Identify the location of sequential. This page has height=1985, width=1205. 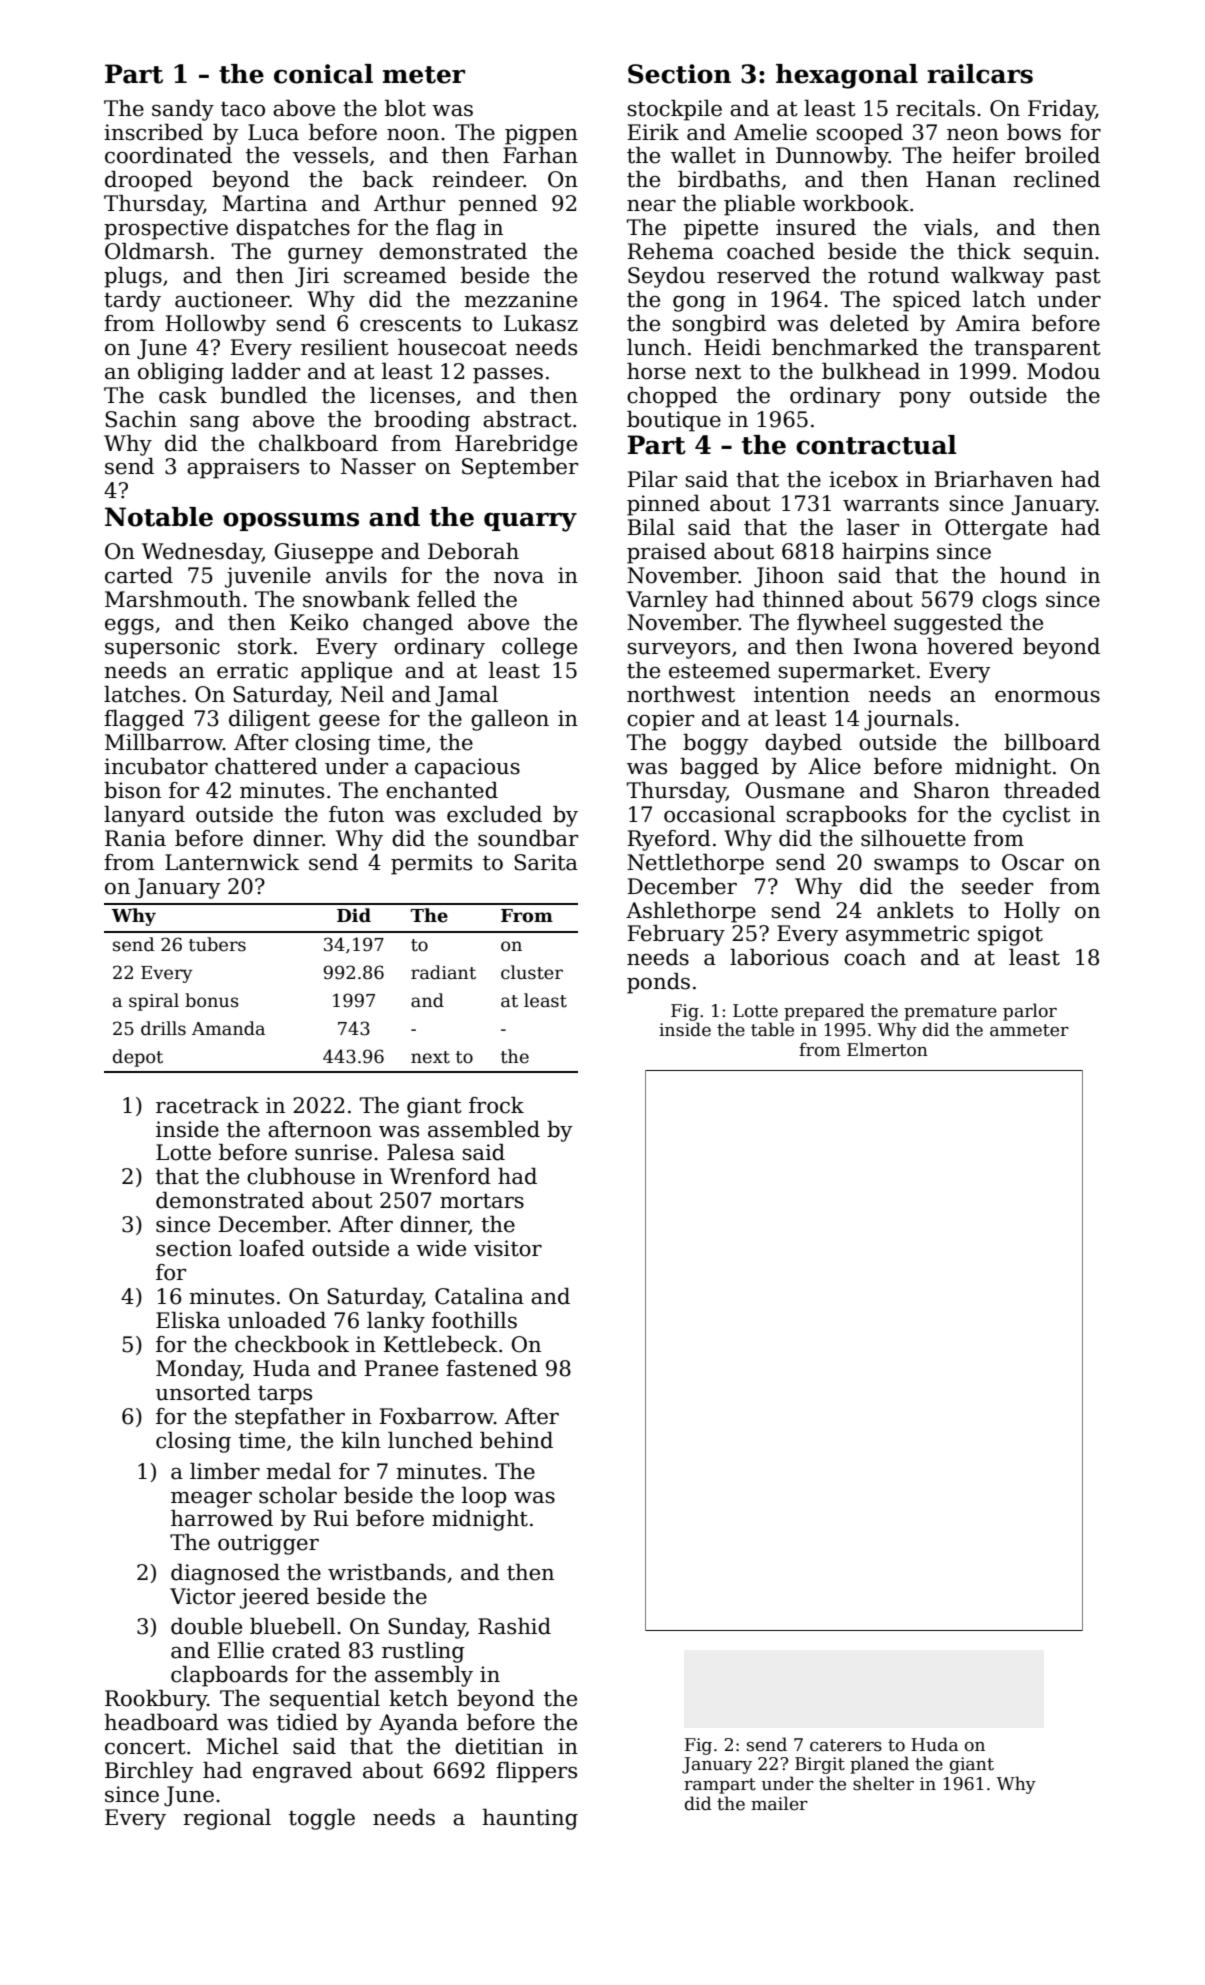
(325, 1700).
